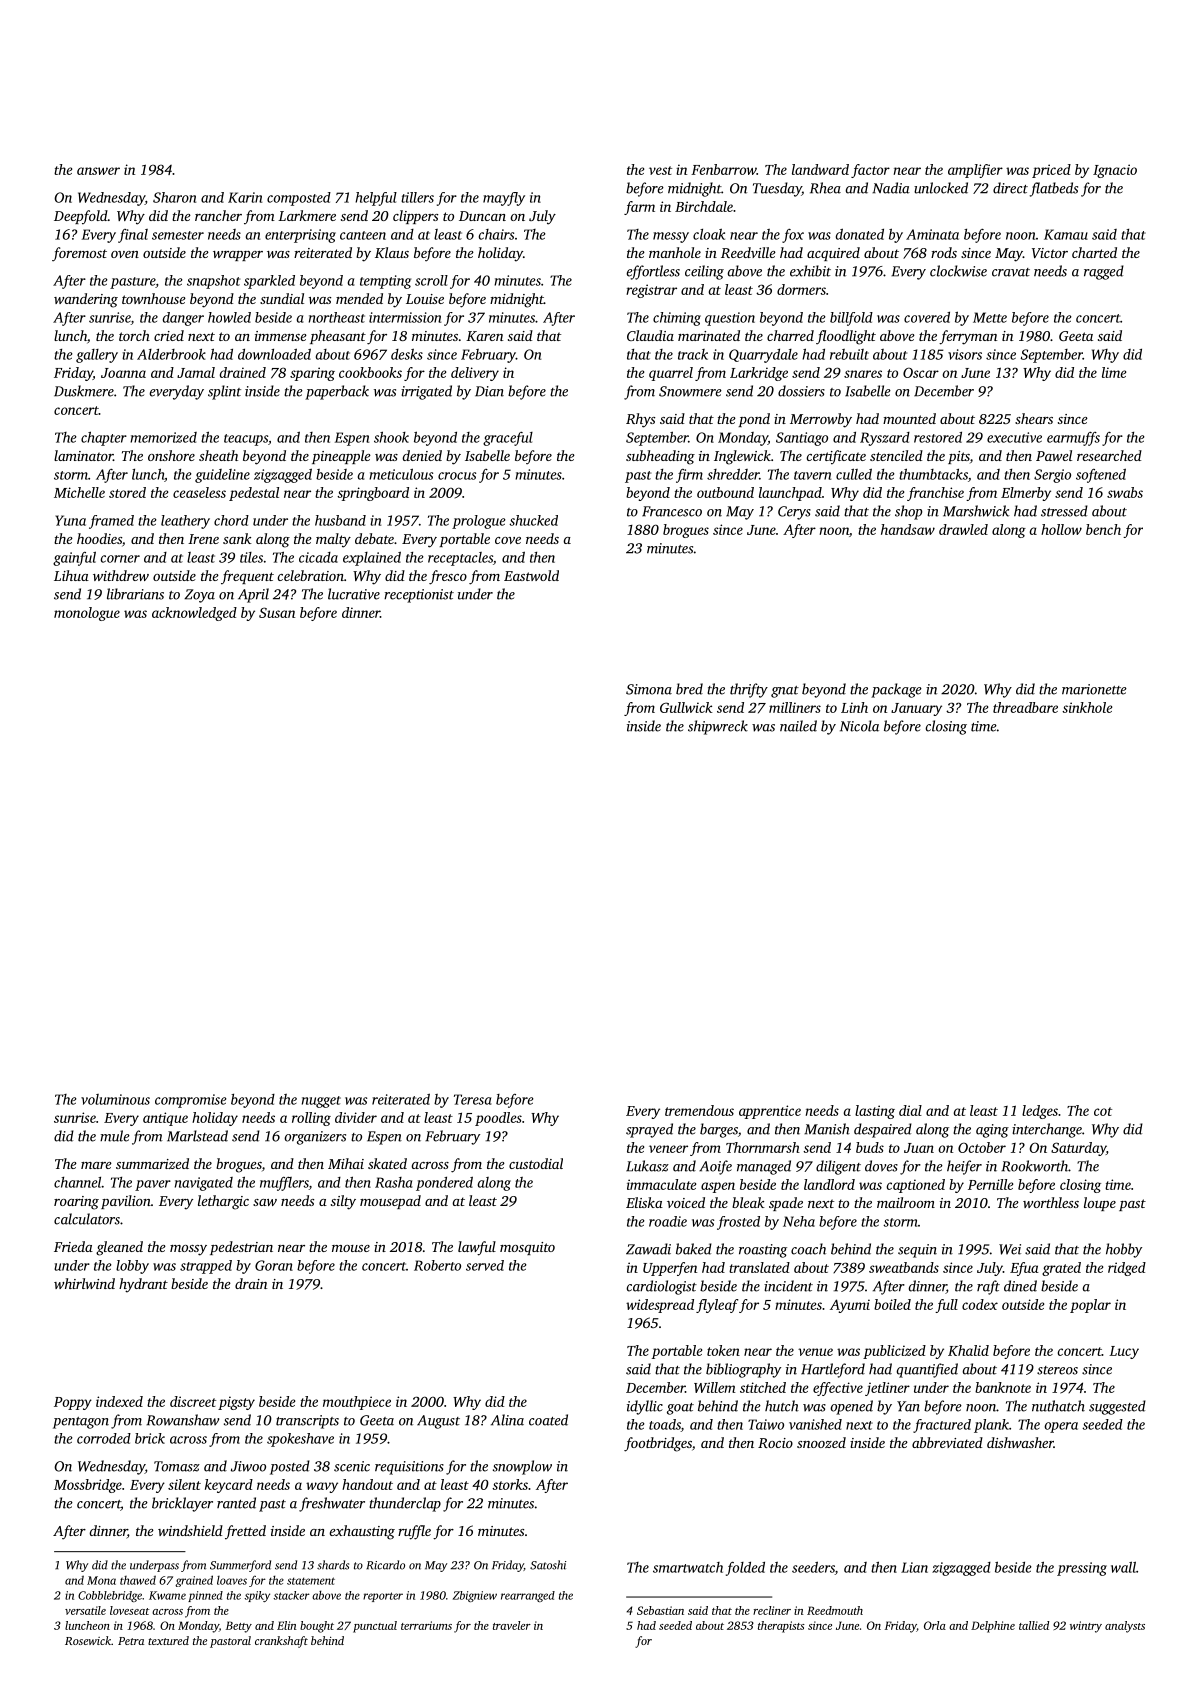 The image size is (1202, 1701). Describe the element at coordinates (763, 1387) in the screenshot. I see `stitched` at that location.
